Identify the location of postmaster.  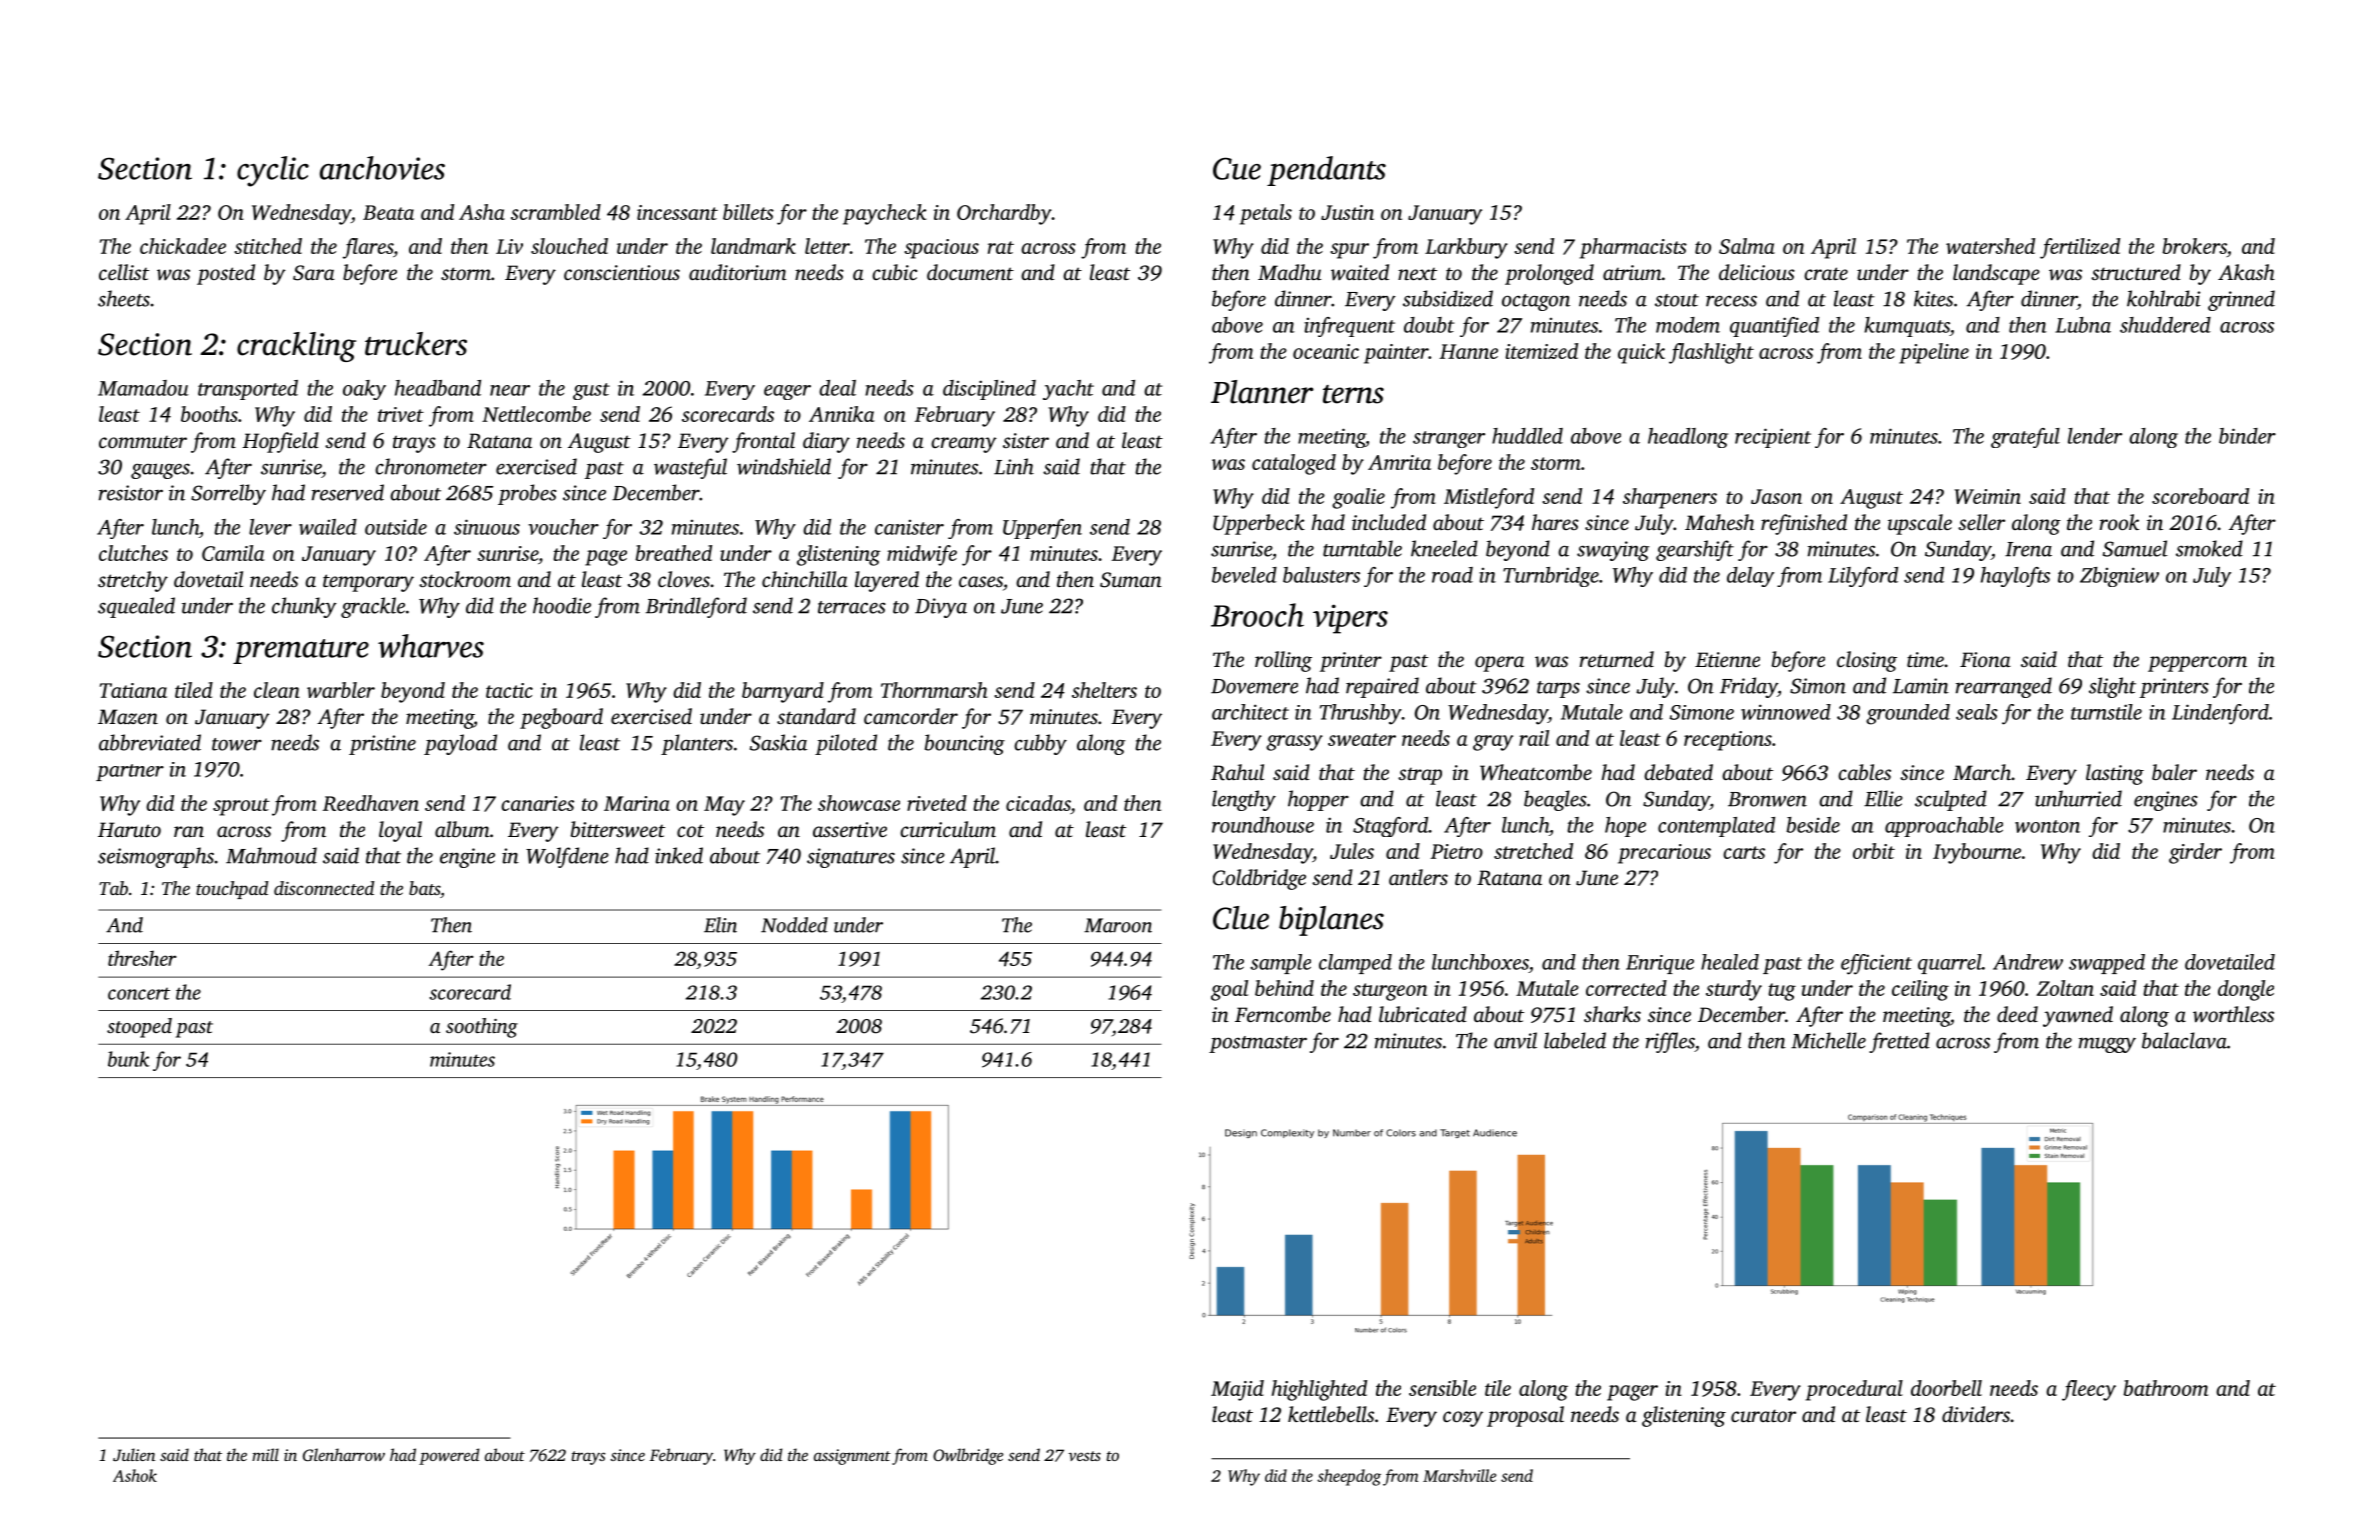
(1258, 1044).
